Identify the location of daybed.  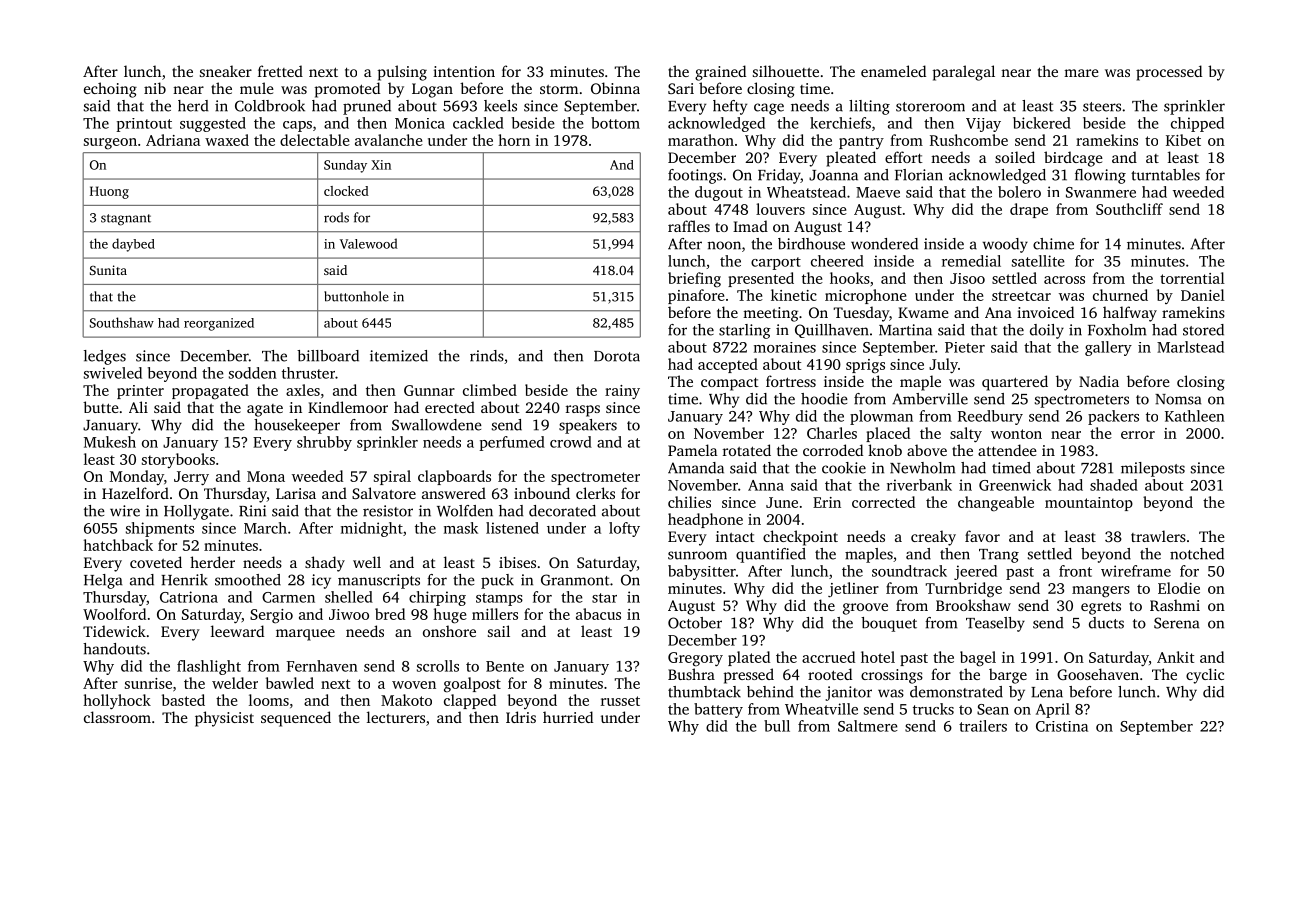
(133, 245).
